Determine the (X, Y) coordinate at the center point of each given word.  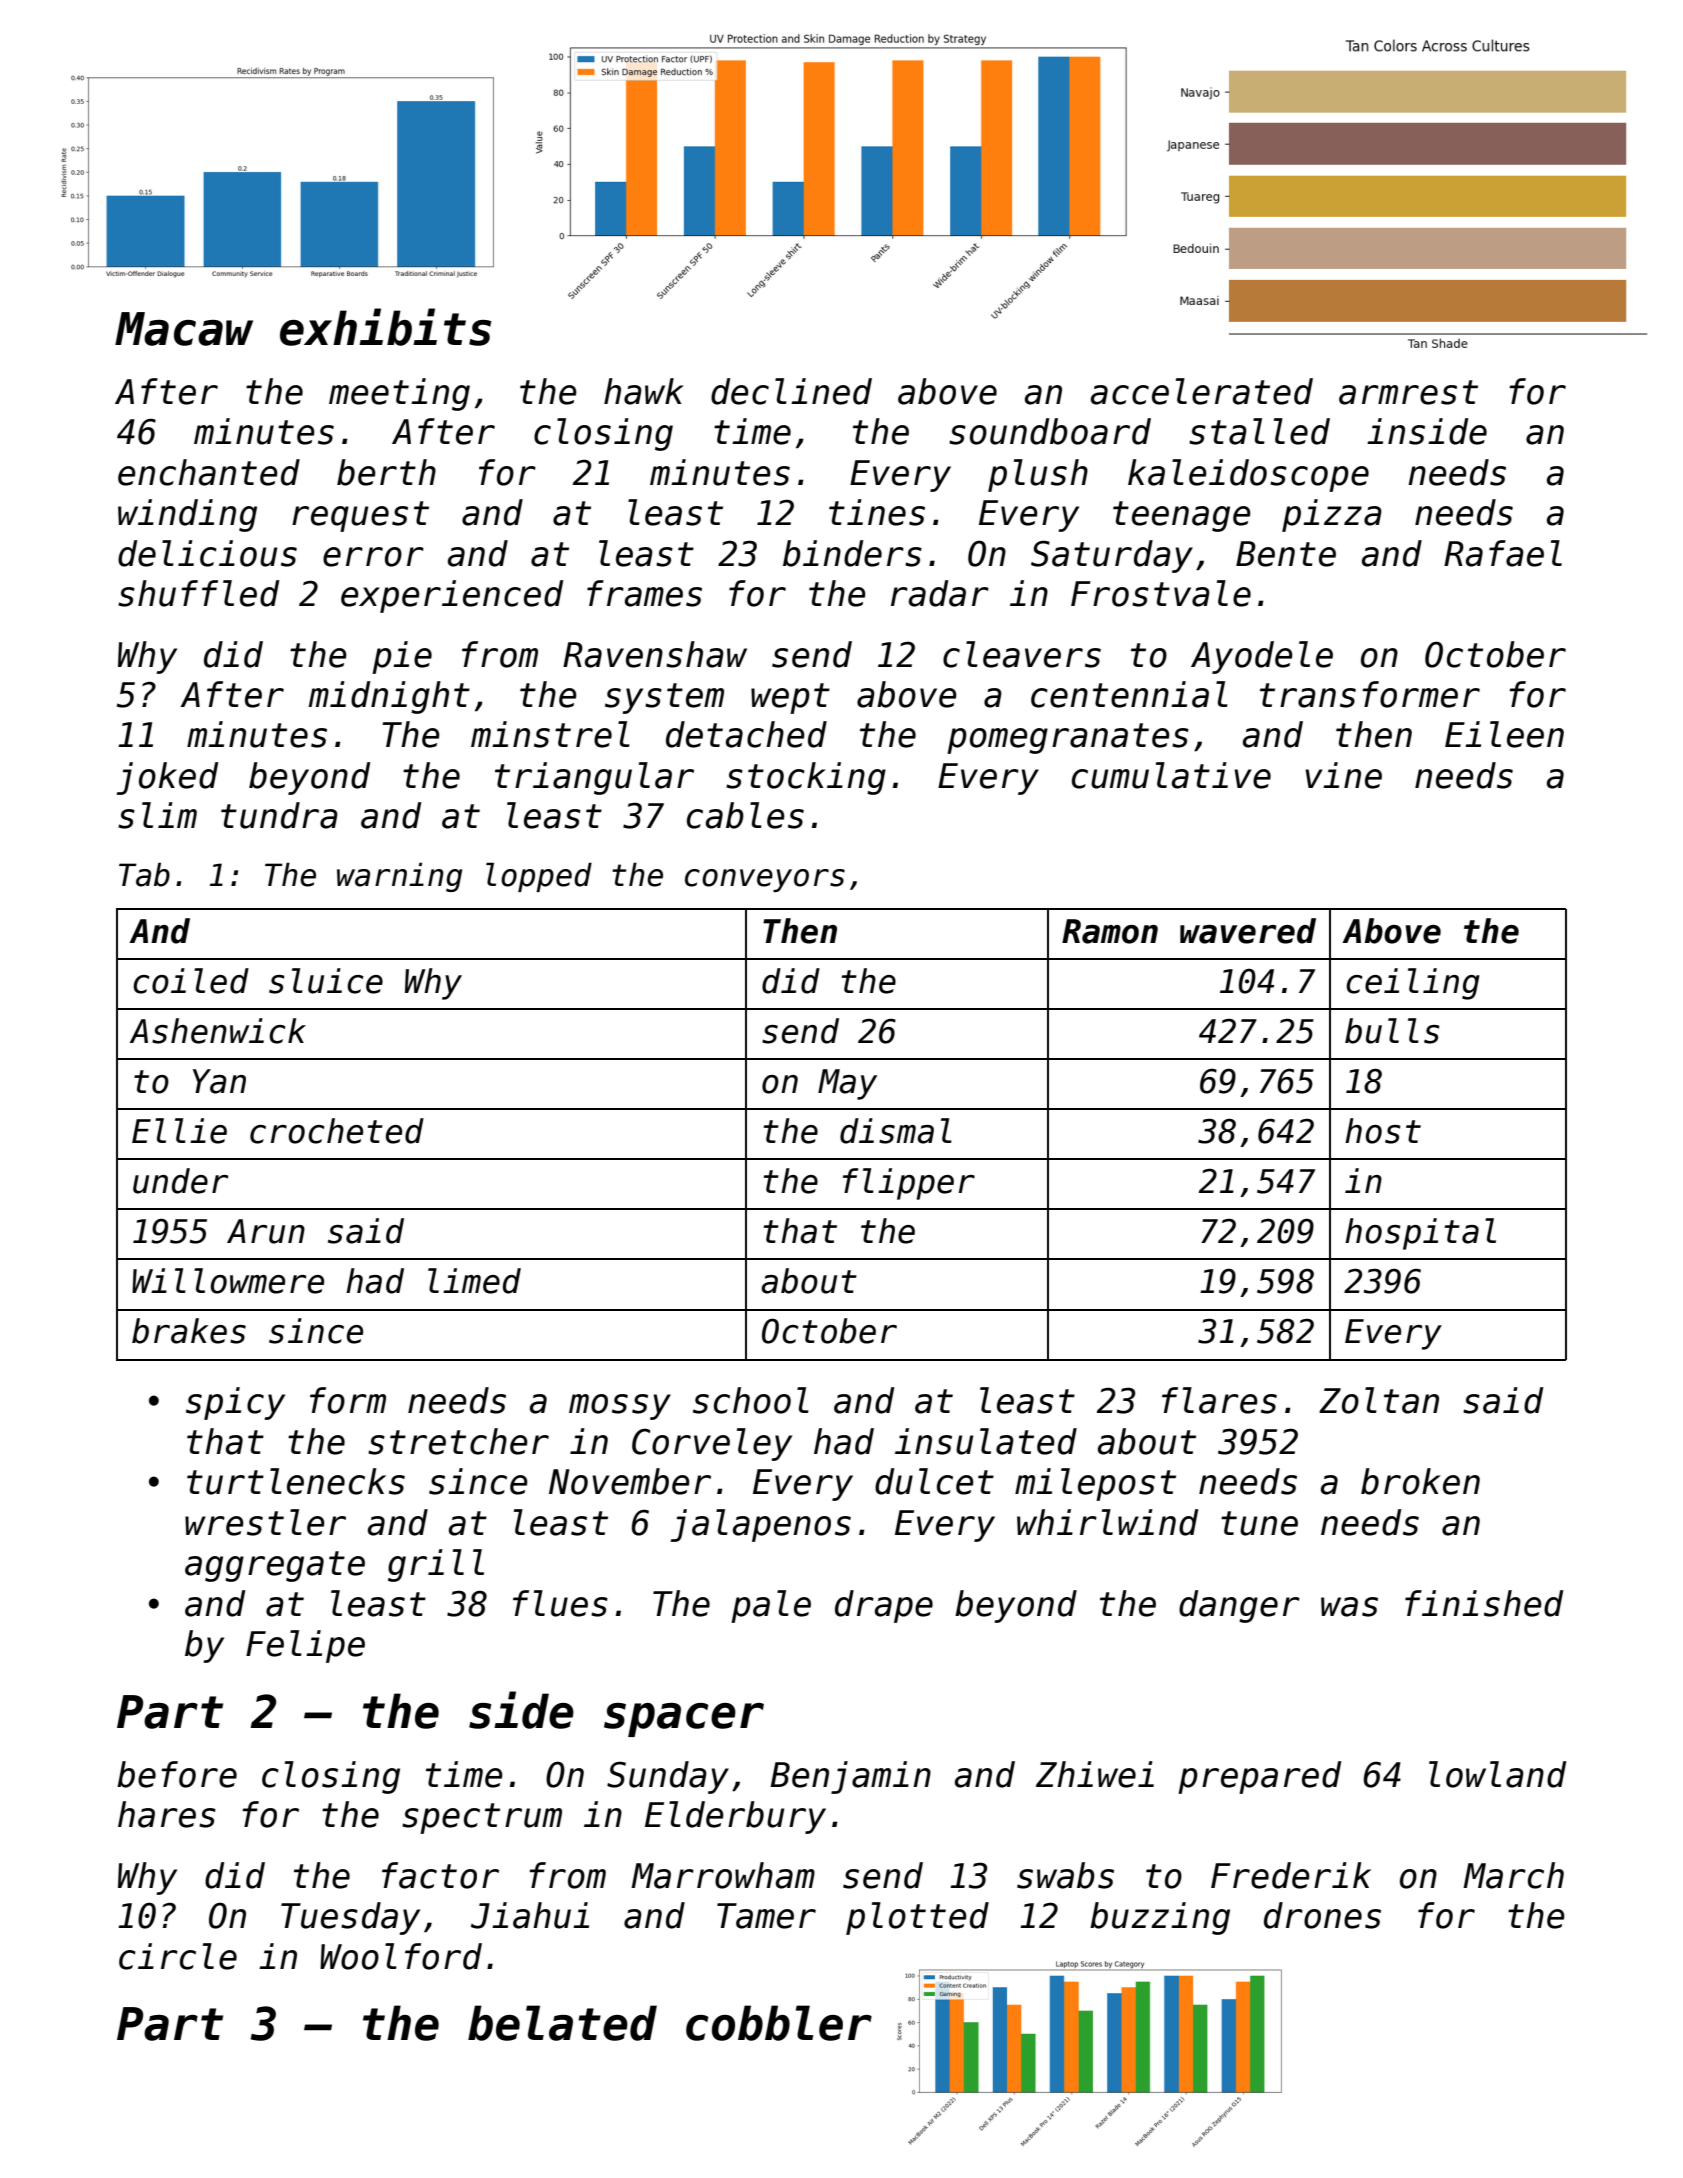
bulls (1392, 1031)
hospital (1420, 1234)
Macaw (184, 329)
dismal (896, 1131)
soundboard (1050, 431)
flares (1219, 1400)
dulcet (934, 1481)
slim (157, 815)
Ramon (1110, 931)
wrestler (265, 1522)
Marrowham (723, 1875)
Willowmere (228, 1281)
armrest (1408, 392)
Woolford (401, 1956)
